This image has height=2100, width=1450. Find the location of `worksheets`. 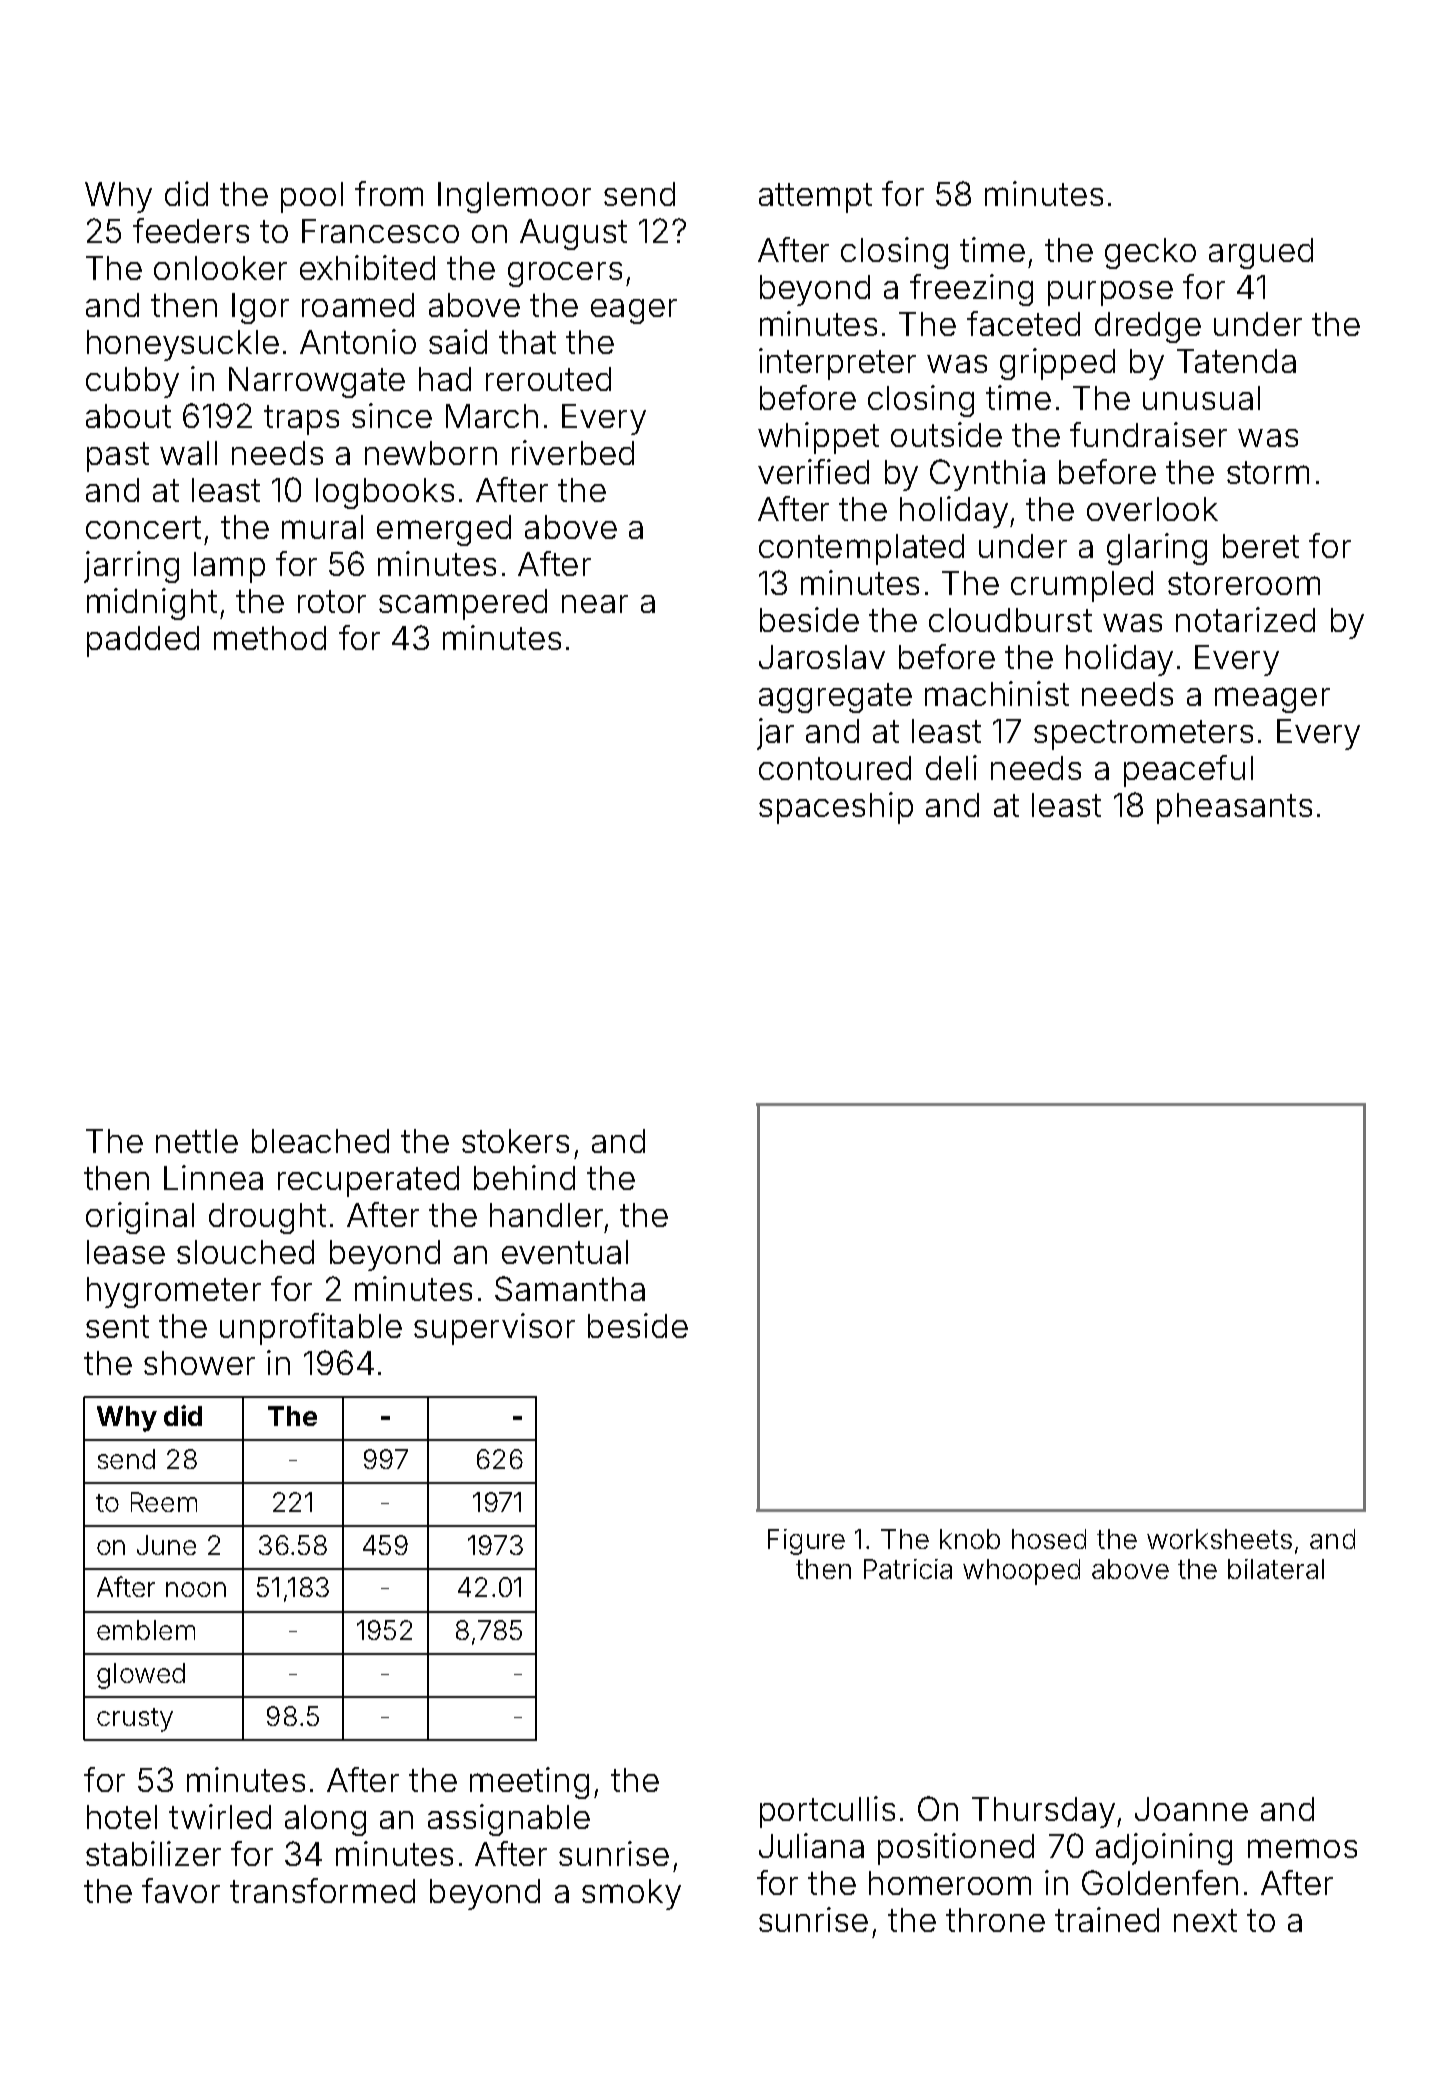

worksheets is located at coordinates (1219, 1539).
